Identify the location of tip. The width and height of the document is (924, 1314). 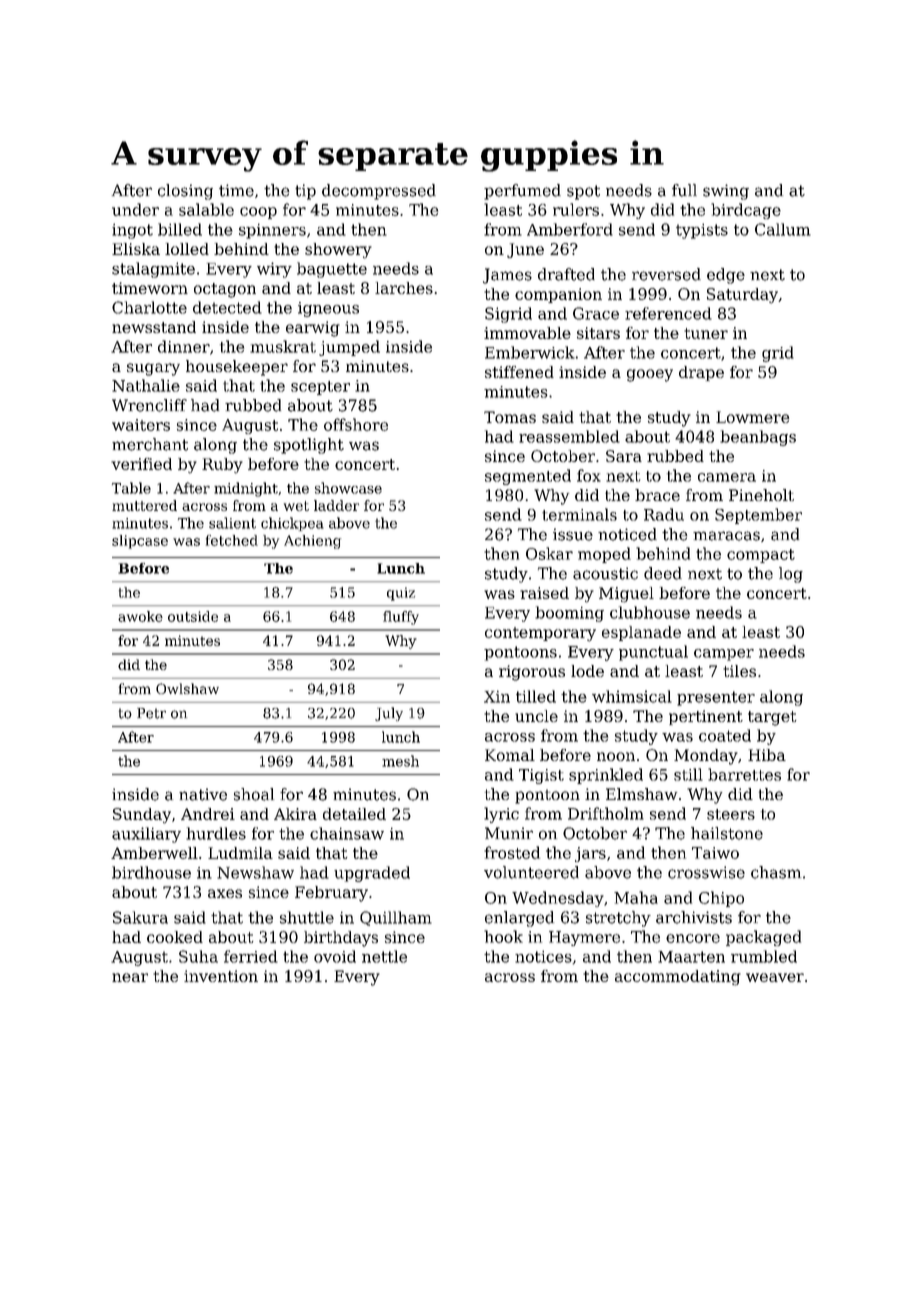
(305, 192).
